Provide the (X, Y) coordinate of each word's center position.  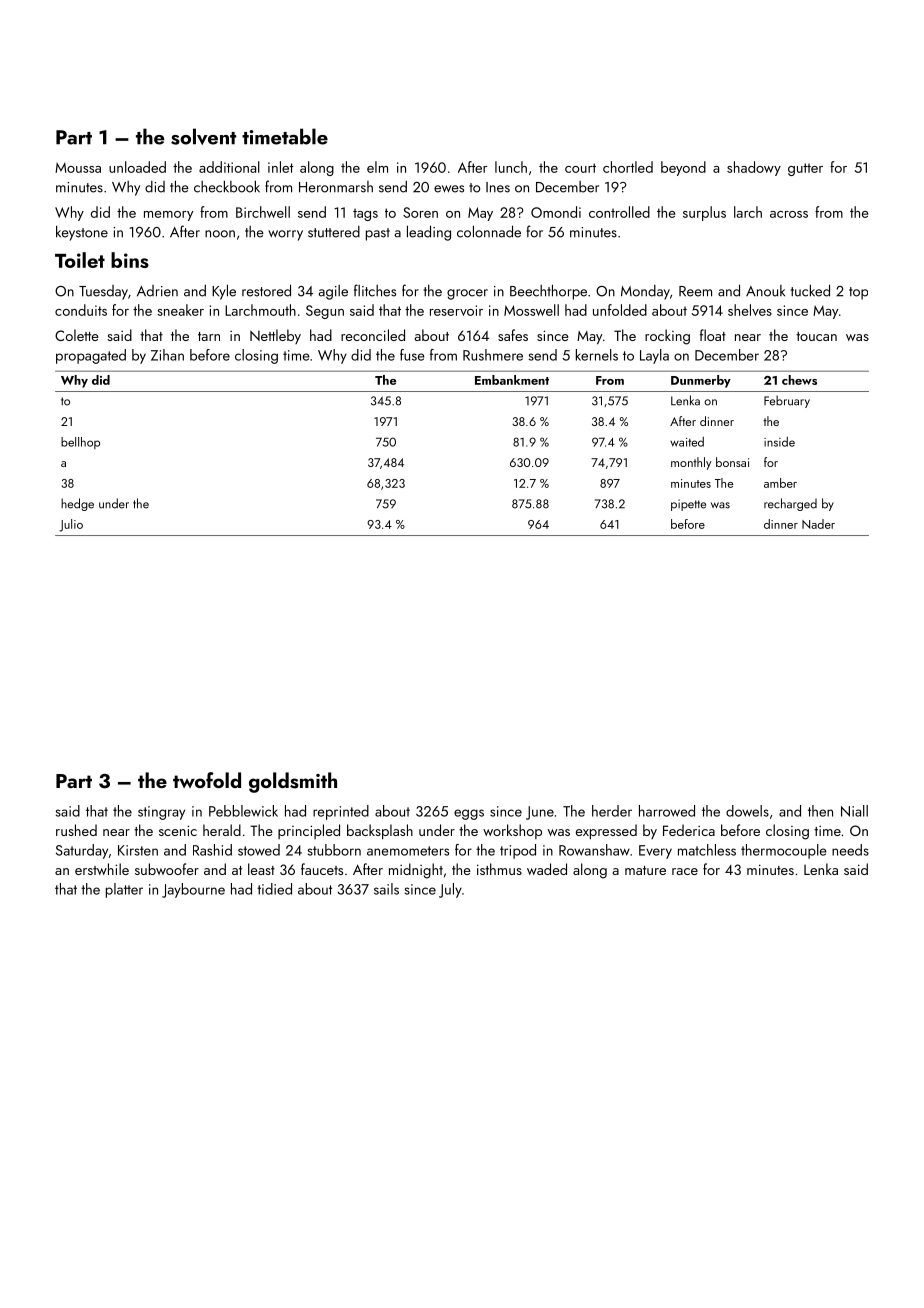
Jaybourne (193, 890)
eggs (469, 814)
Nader (818, 524)
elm (377, 167)
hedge (77, 504)
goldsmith (293, 782)
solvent (203, 136)
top (858, 293)
